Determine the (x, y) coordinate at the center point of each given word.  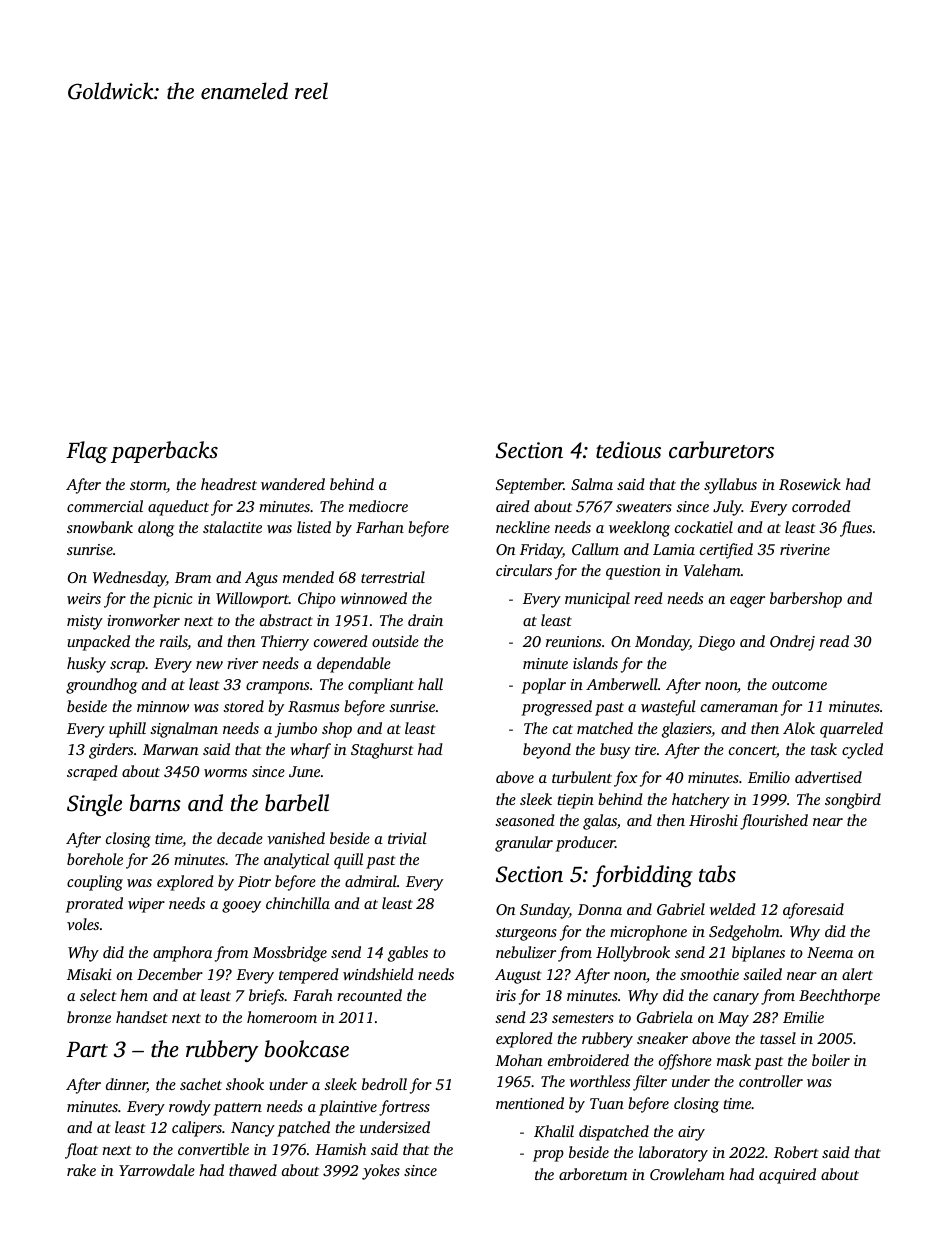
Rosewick (810, 484)
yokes (381, 1172)
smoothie (709, 974)
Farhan (380, 527)
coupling (95, 883)
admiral (371, 881)
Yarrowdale (157, 1170)
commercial (105, 506)
